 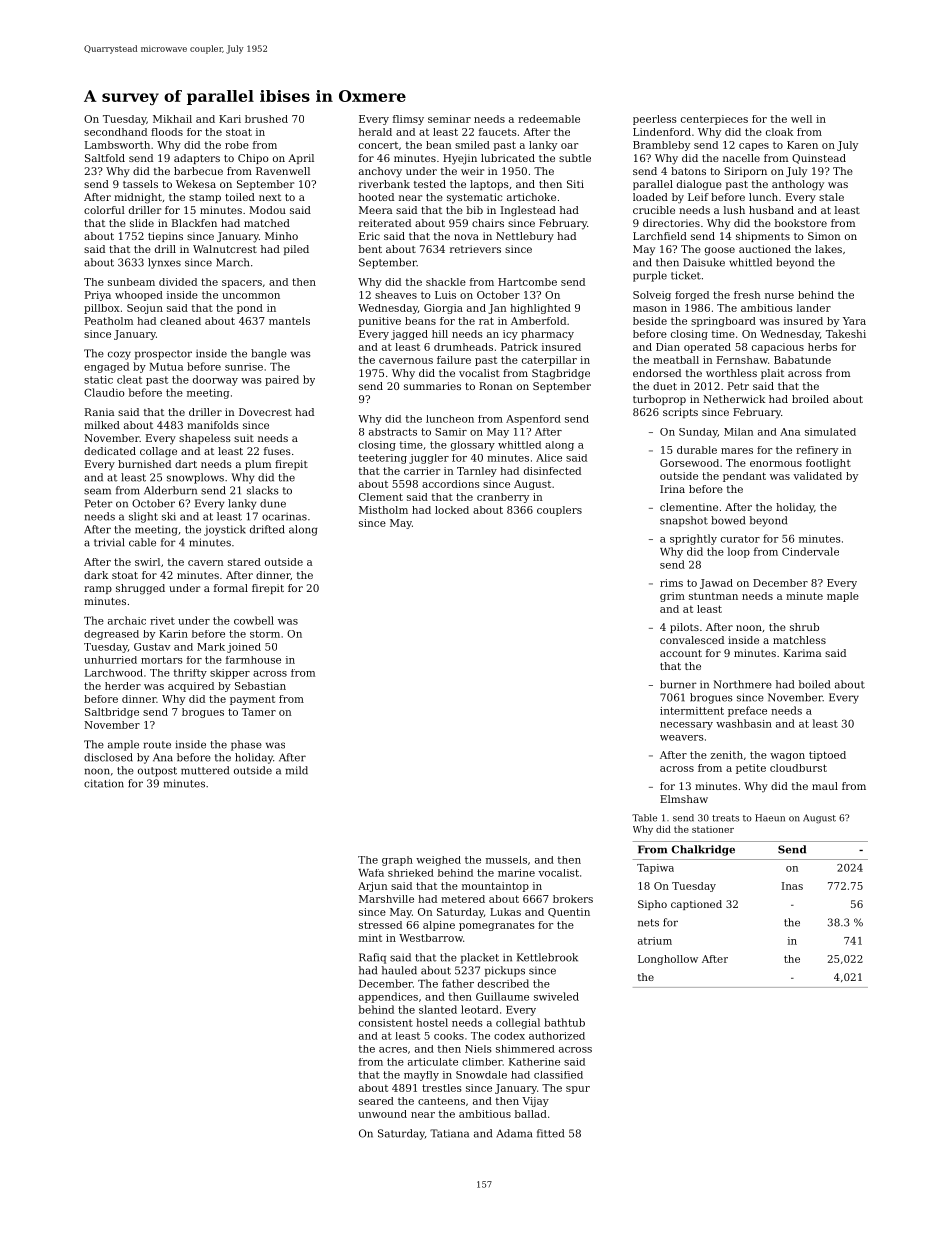 What do you see at coordinates (172, 119) in the page?
I see `Mikhail` at bounding box center [172, 119].
